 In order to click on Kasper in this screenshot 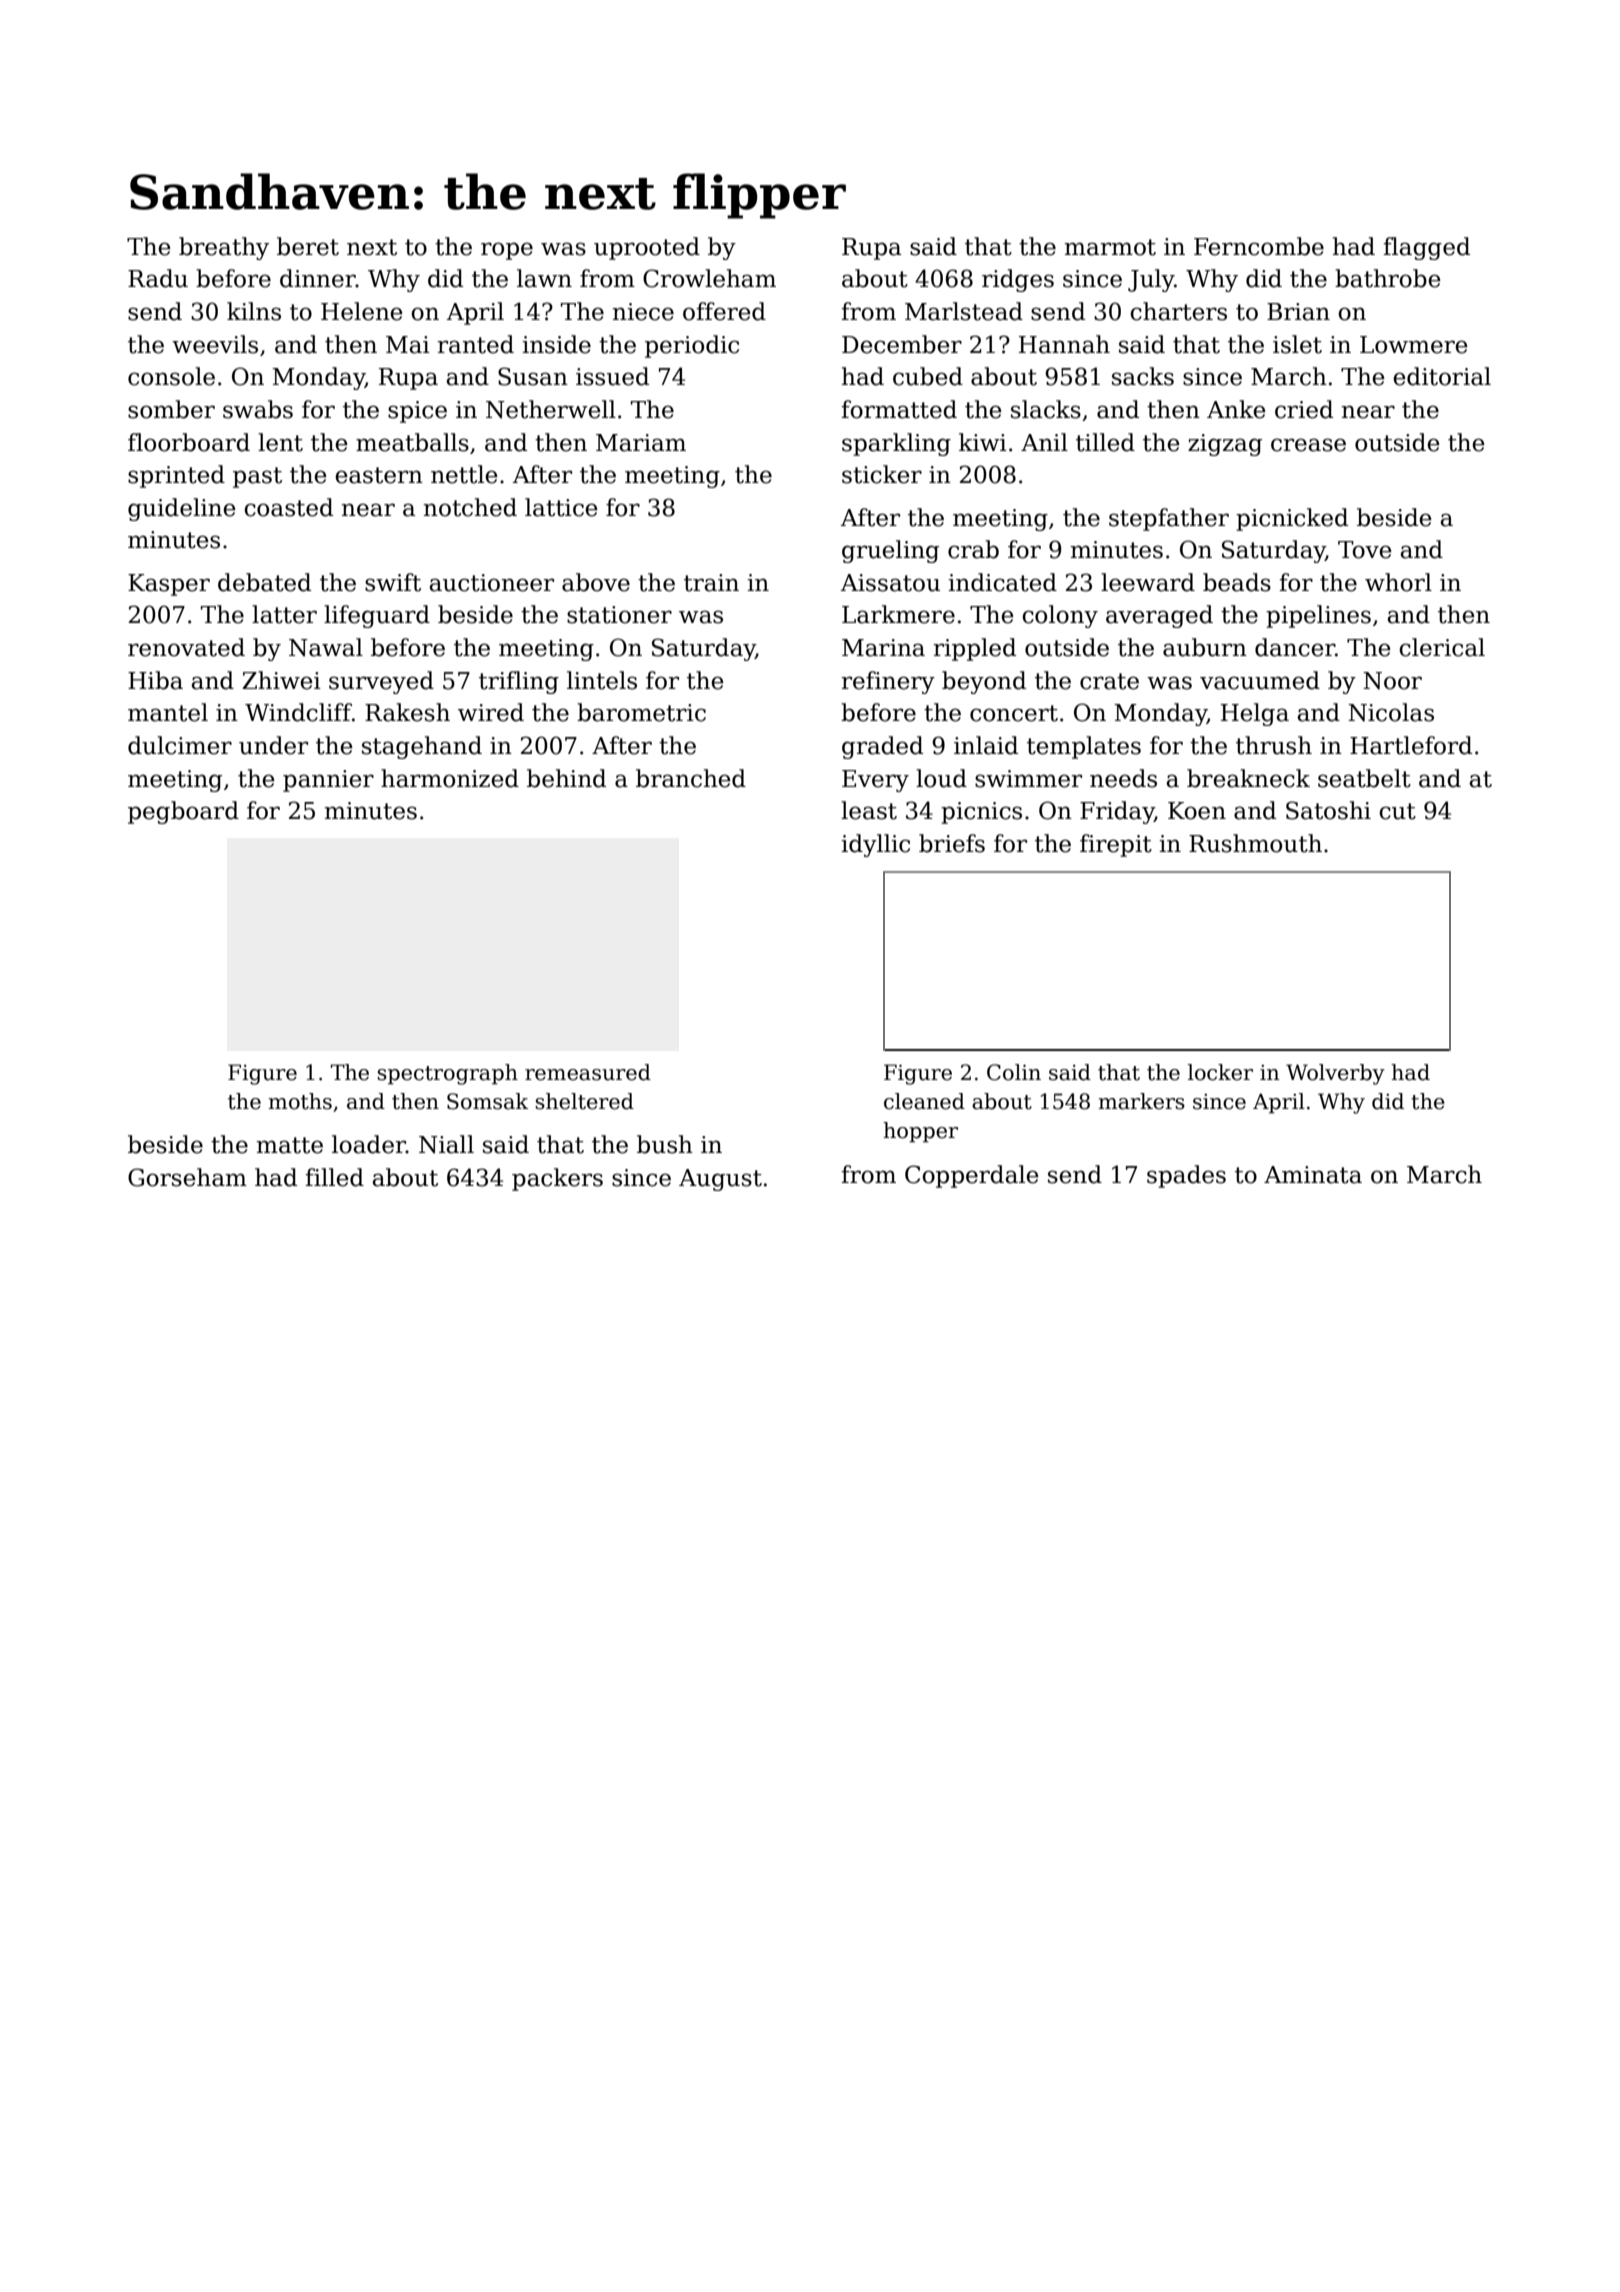, I will do `click(169, 585)`.
